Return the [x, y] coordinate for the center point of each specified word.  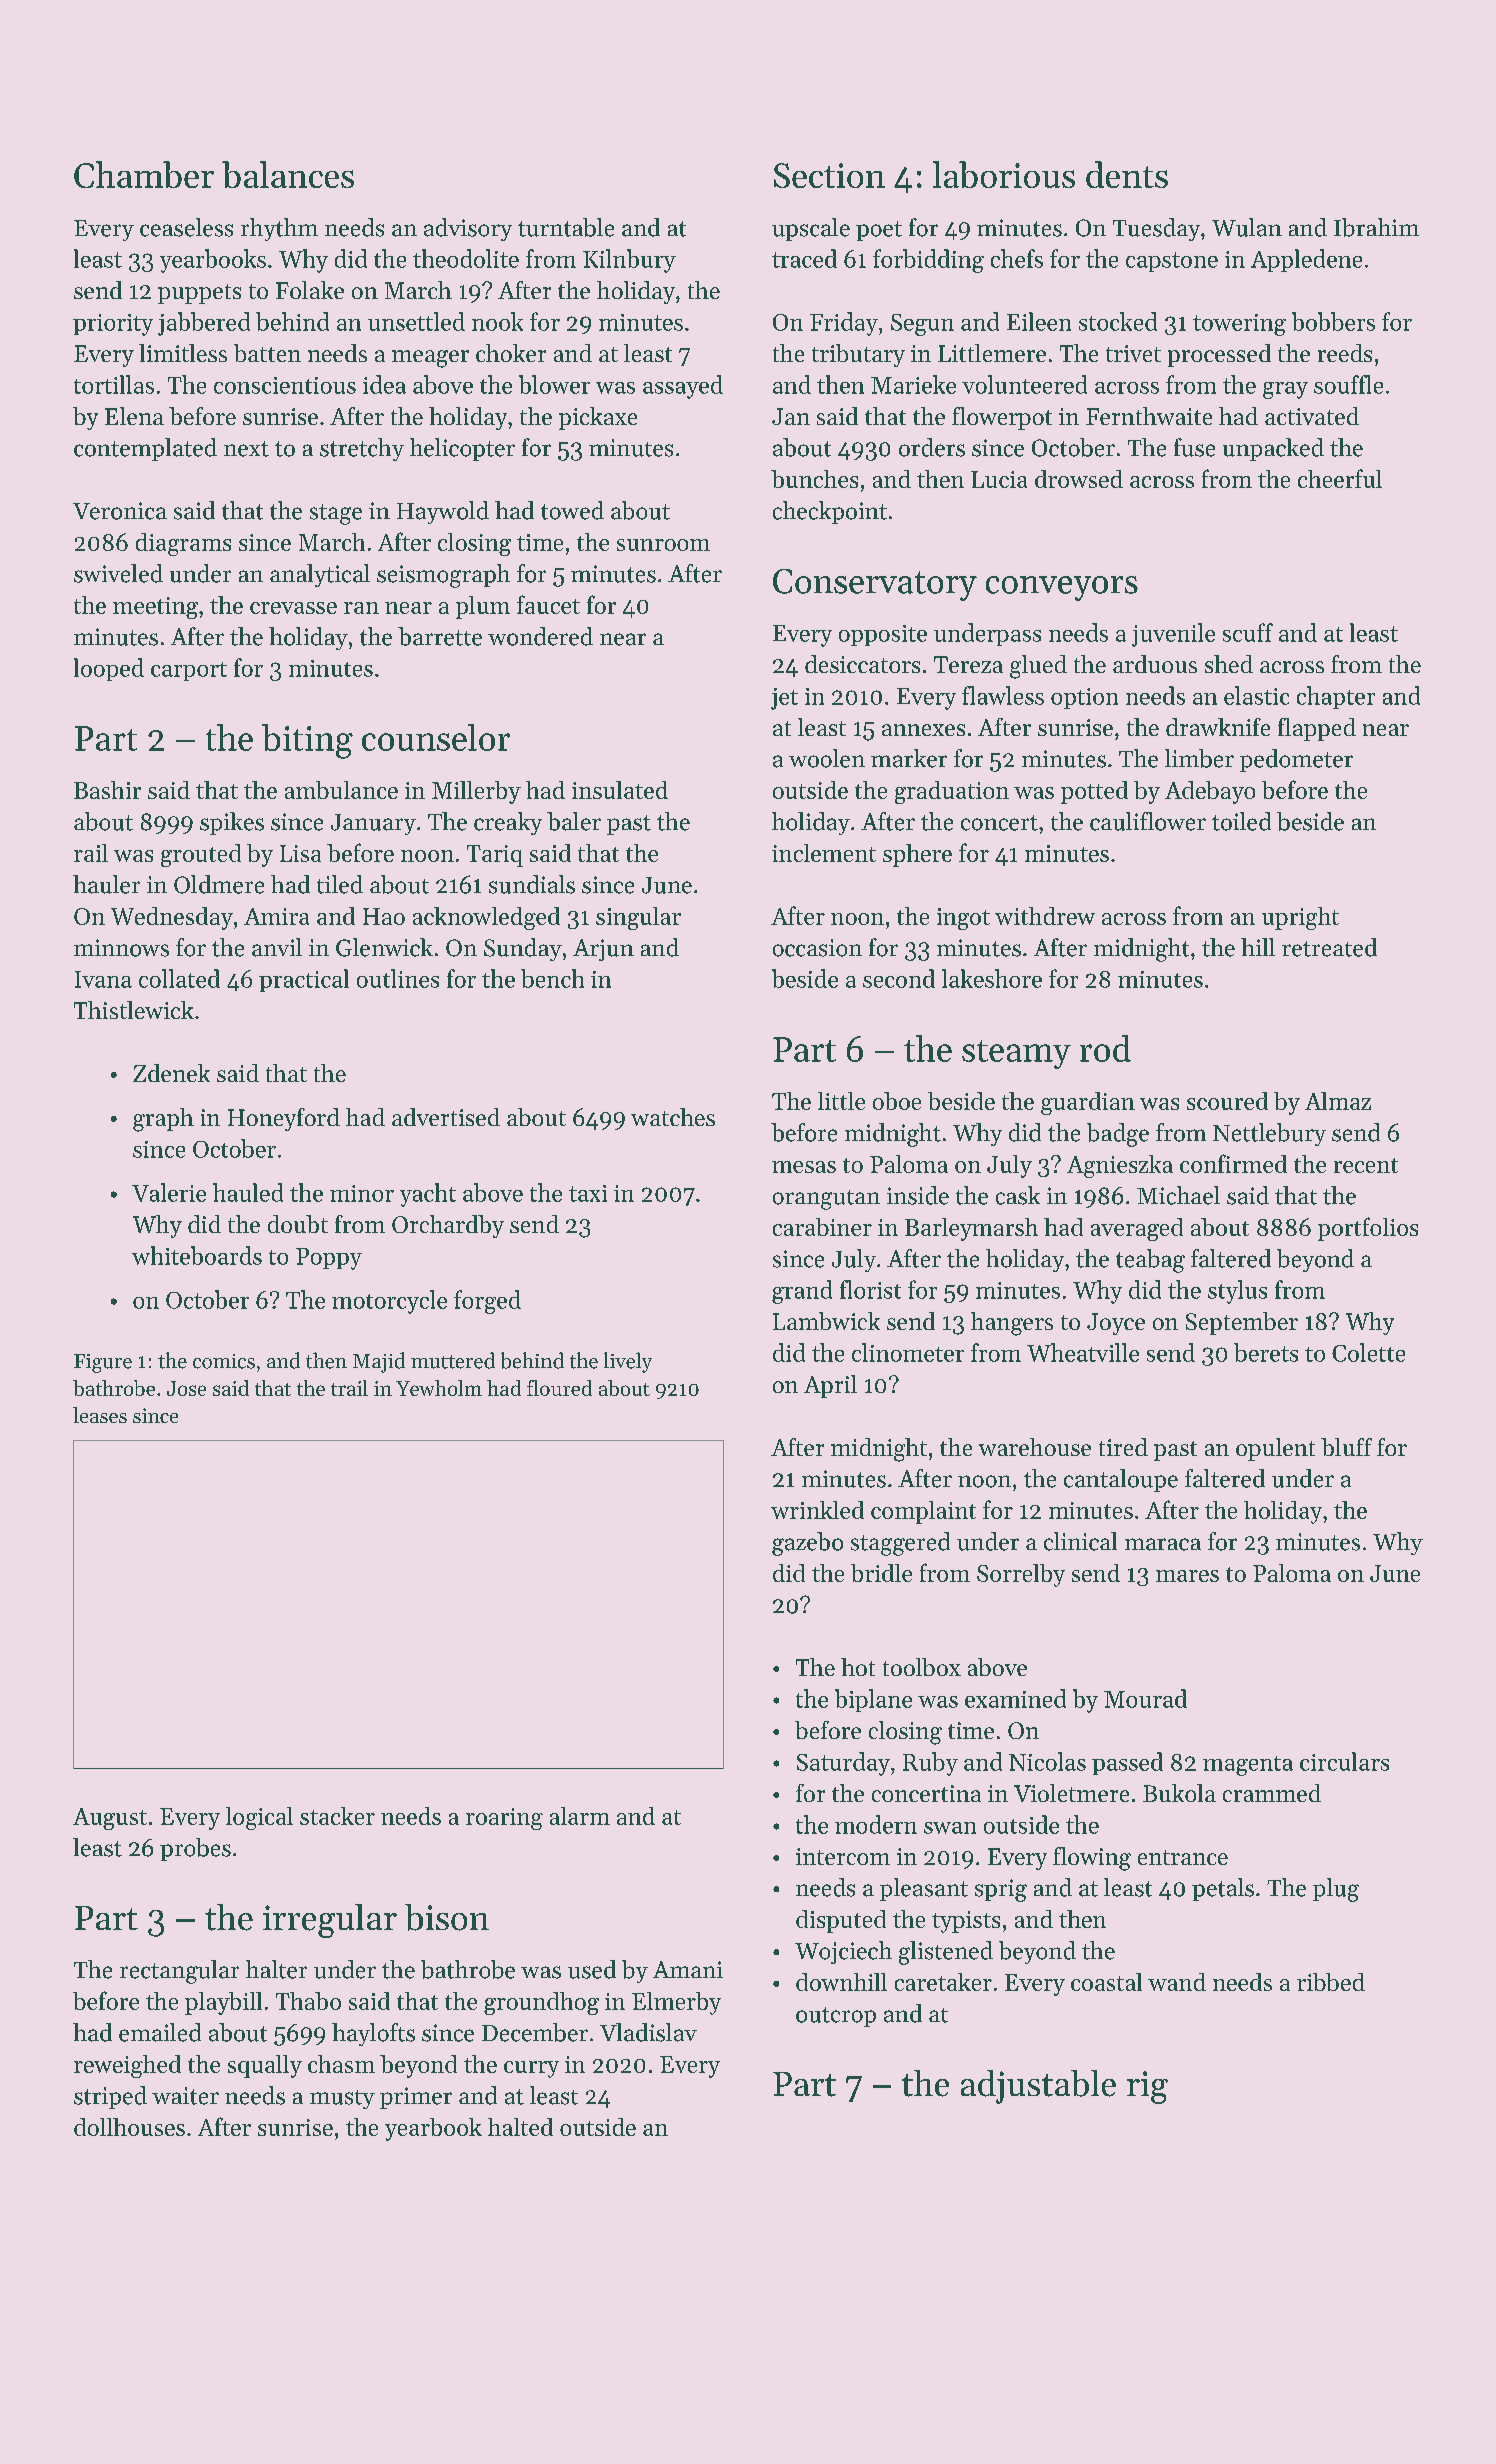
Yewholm [439, 1388]
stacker [337, 1816]
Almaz [1338, 1101]
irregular [330, 1921]
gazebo [807, 1544]
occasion [817, 948]
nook [497, 321]
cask [1018, 1195]
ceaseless [186, 227]
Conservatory [875, 585]
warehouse [1035, 1447]
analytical [320, 575]
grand [802, 1292]
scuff [1248, 632]
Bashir [107, 790]
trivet [1133, 353]
